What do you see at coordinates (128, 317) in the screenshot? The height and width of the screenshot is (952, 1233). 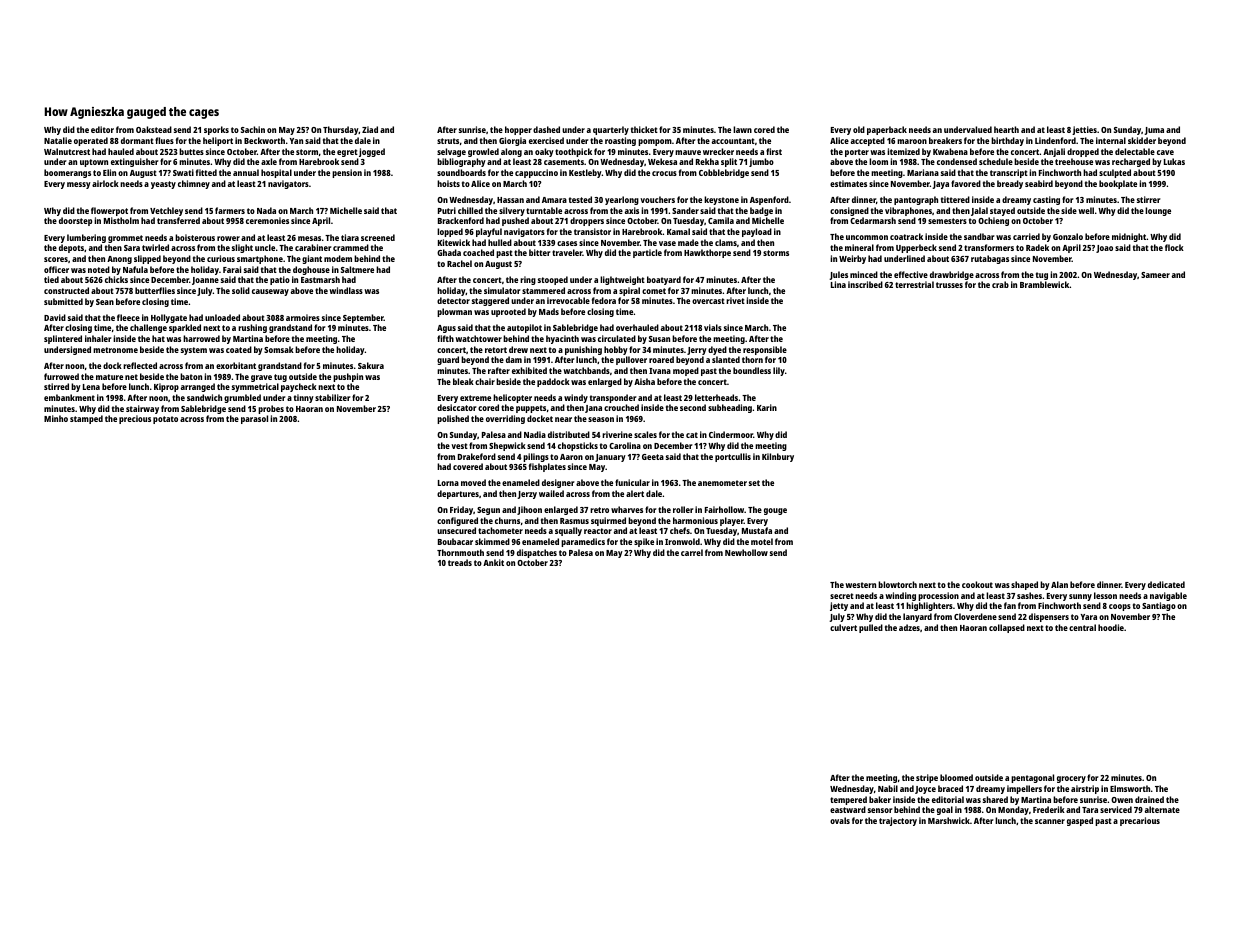 I see `fleece` at bounding box center [128, 317].
